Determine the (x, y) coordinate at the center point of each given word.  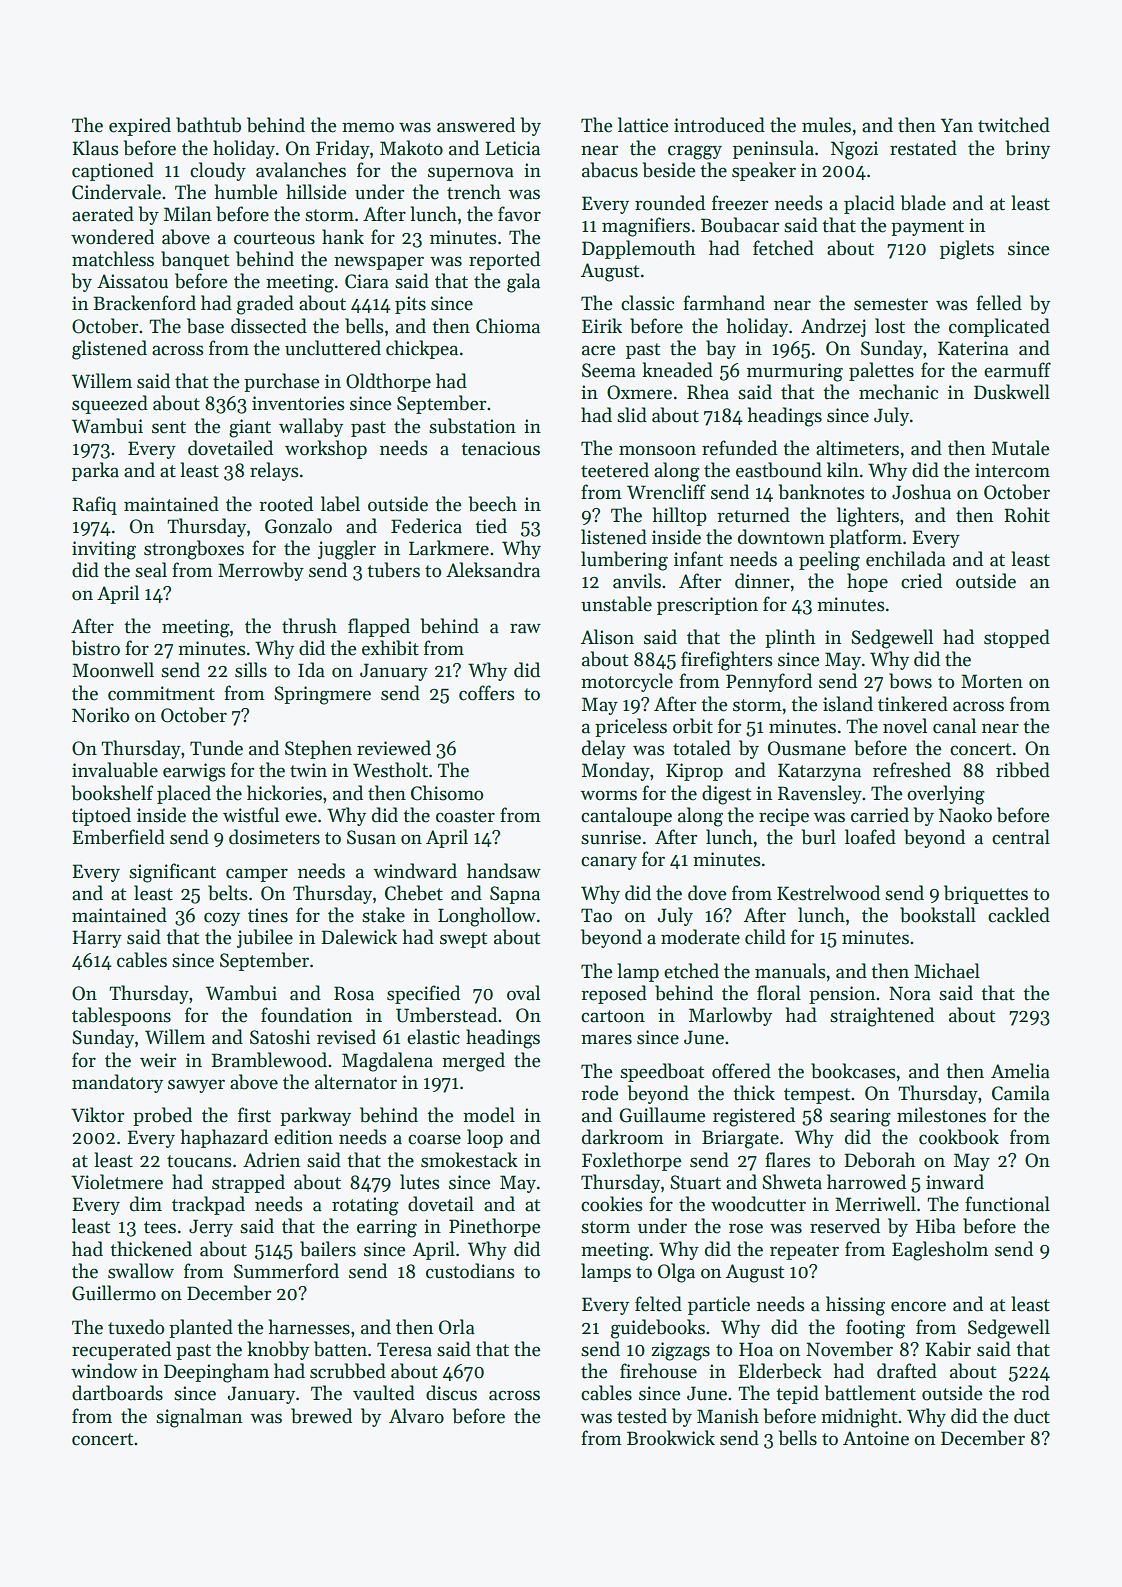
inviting (104, 550)
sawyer (196, 1086)
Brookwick (671, 1438)
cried (921, 581)
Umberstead (446, 1015)
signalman (199, 1418)
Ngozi (854, 150)
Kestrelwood (828, 893)
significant (172, 873)
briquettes (986, 894)
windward (415, 871)
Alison (607, 637)
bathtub (208, 125)
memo (368, 127)
